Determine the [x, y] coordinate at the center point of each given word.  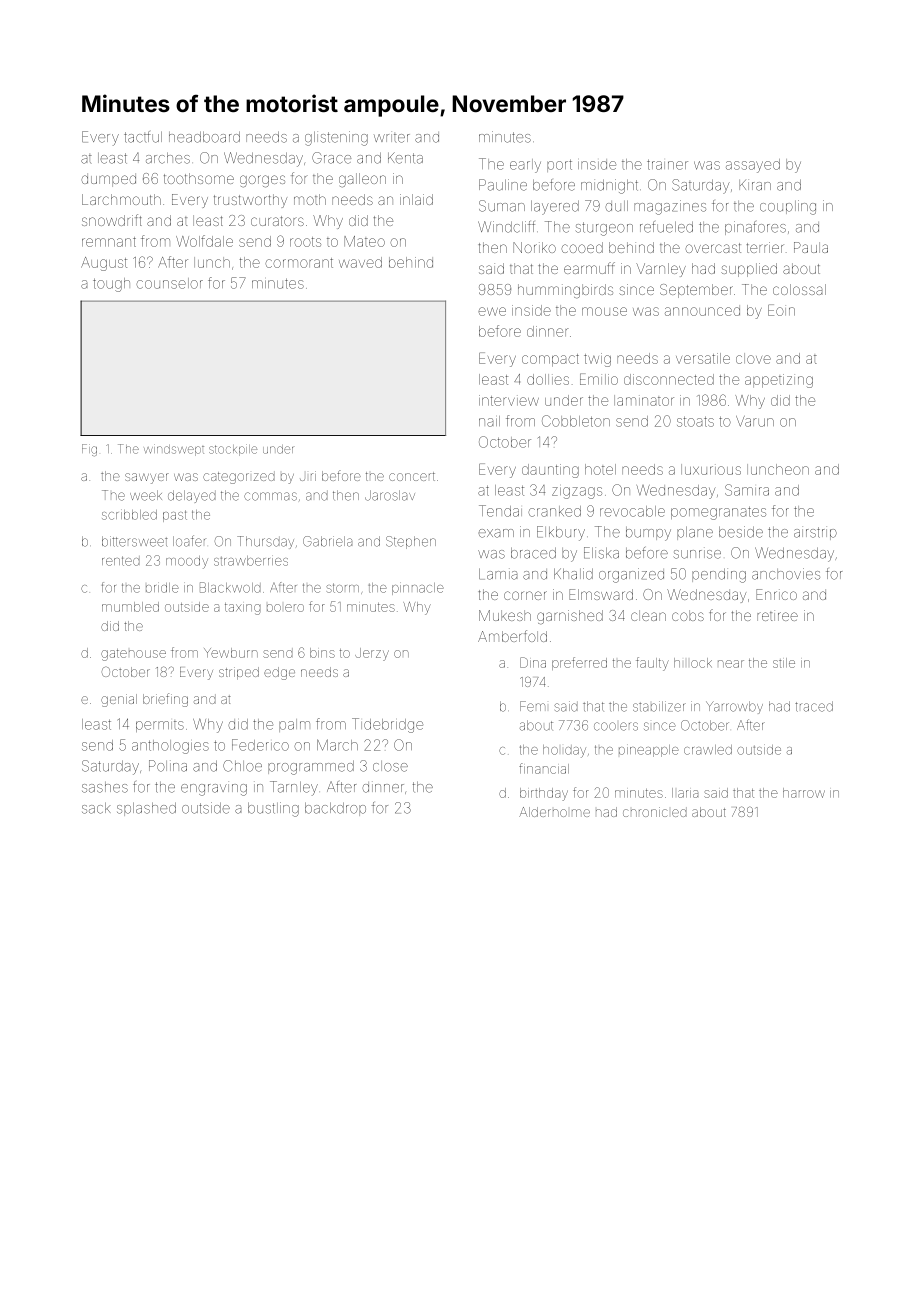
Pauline [503, 185]
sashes [105, 787]
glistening [336, 138]
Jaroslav [390, 495]
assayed [753, 166]
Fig [89, 450]
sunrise [697, 554]
